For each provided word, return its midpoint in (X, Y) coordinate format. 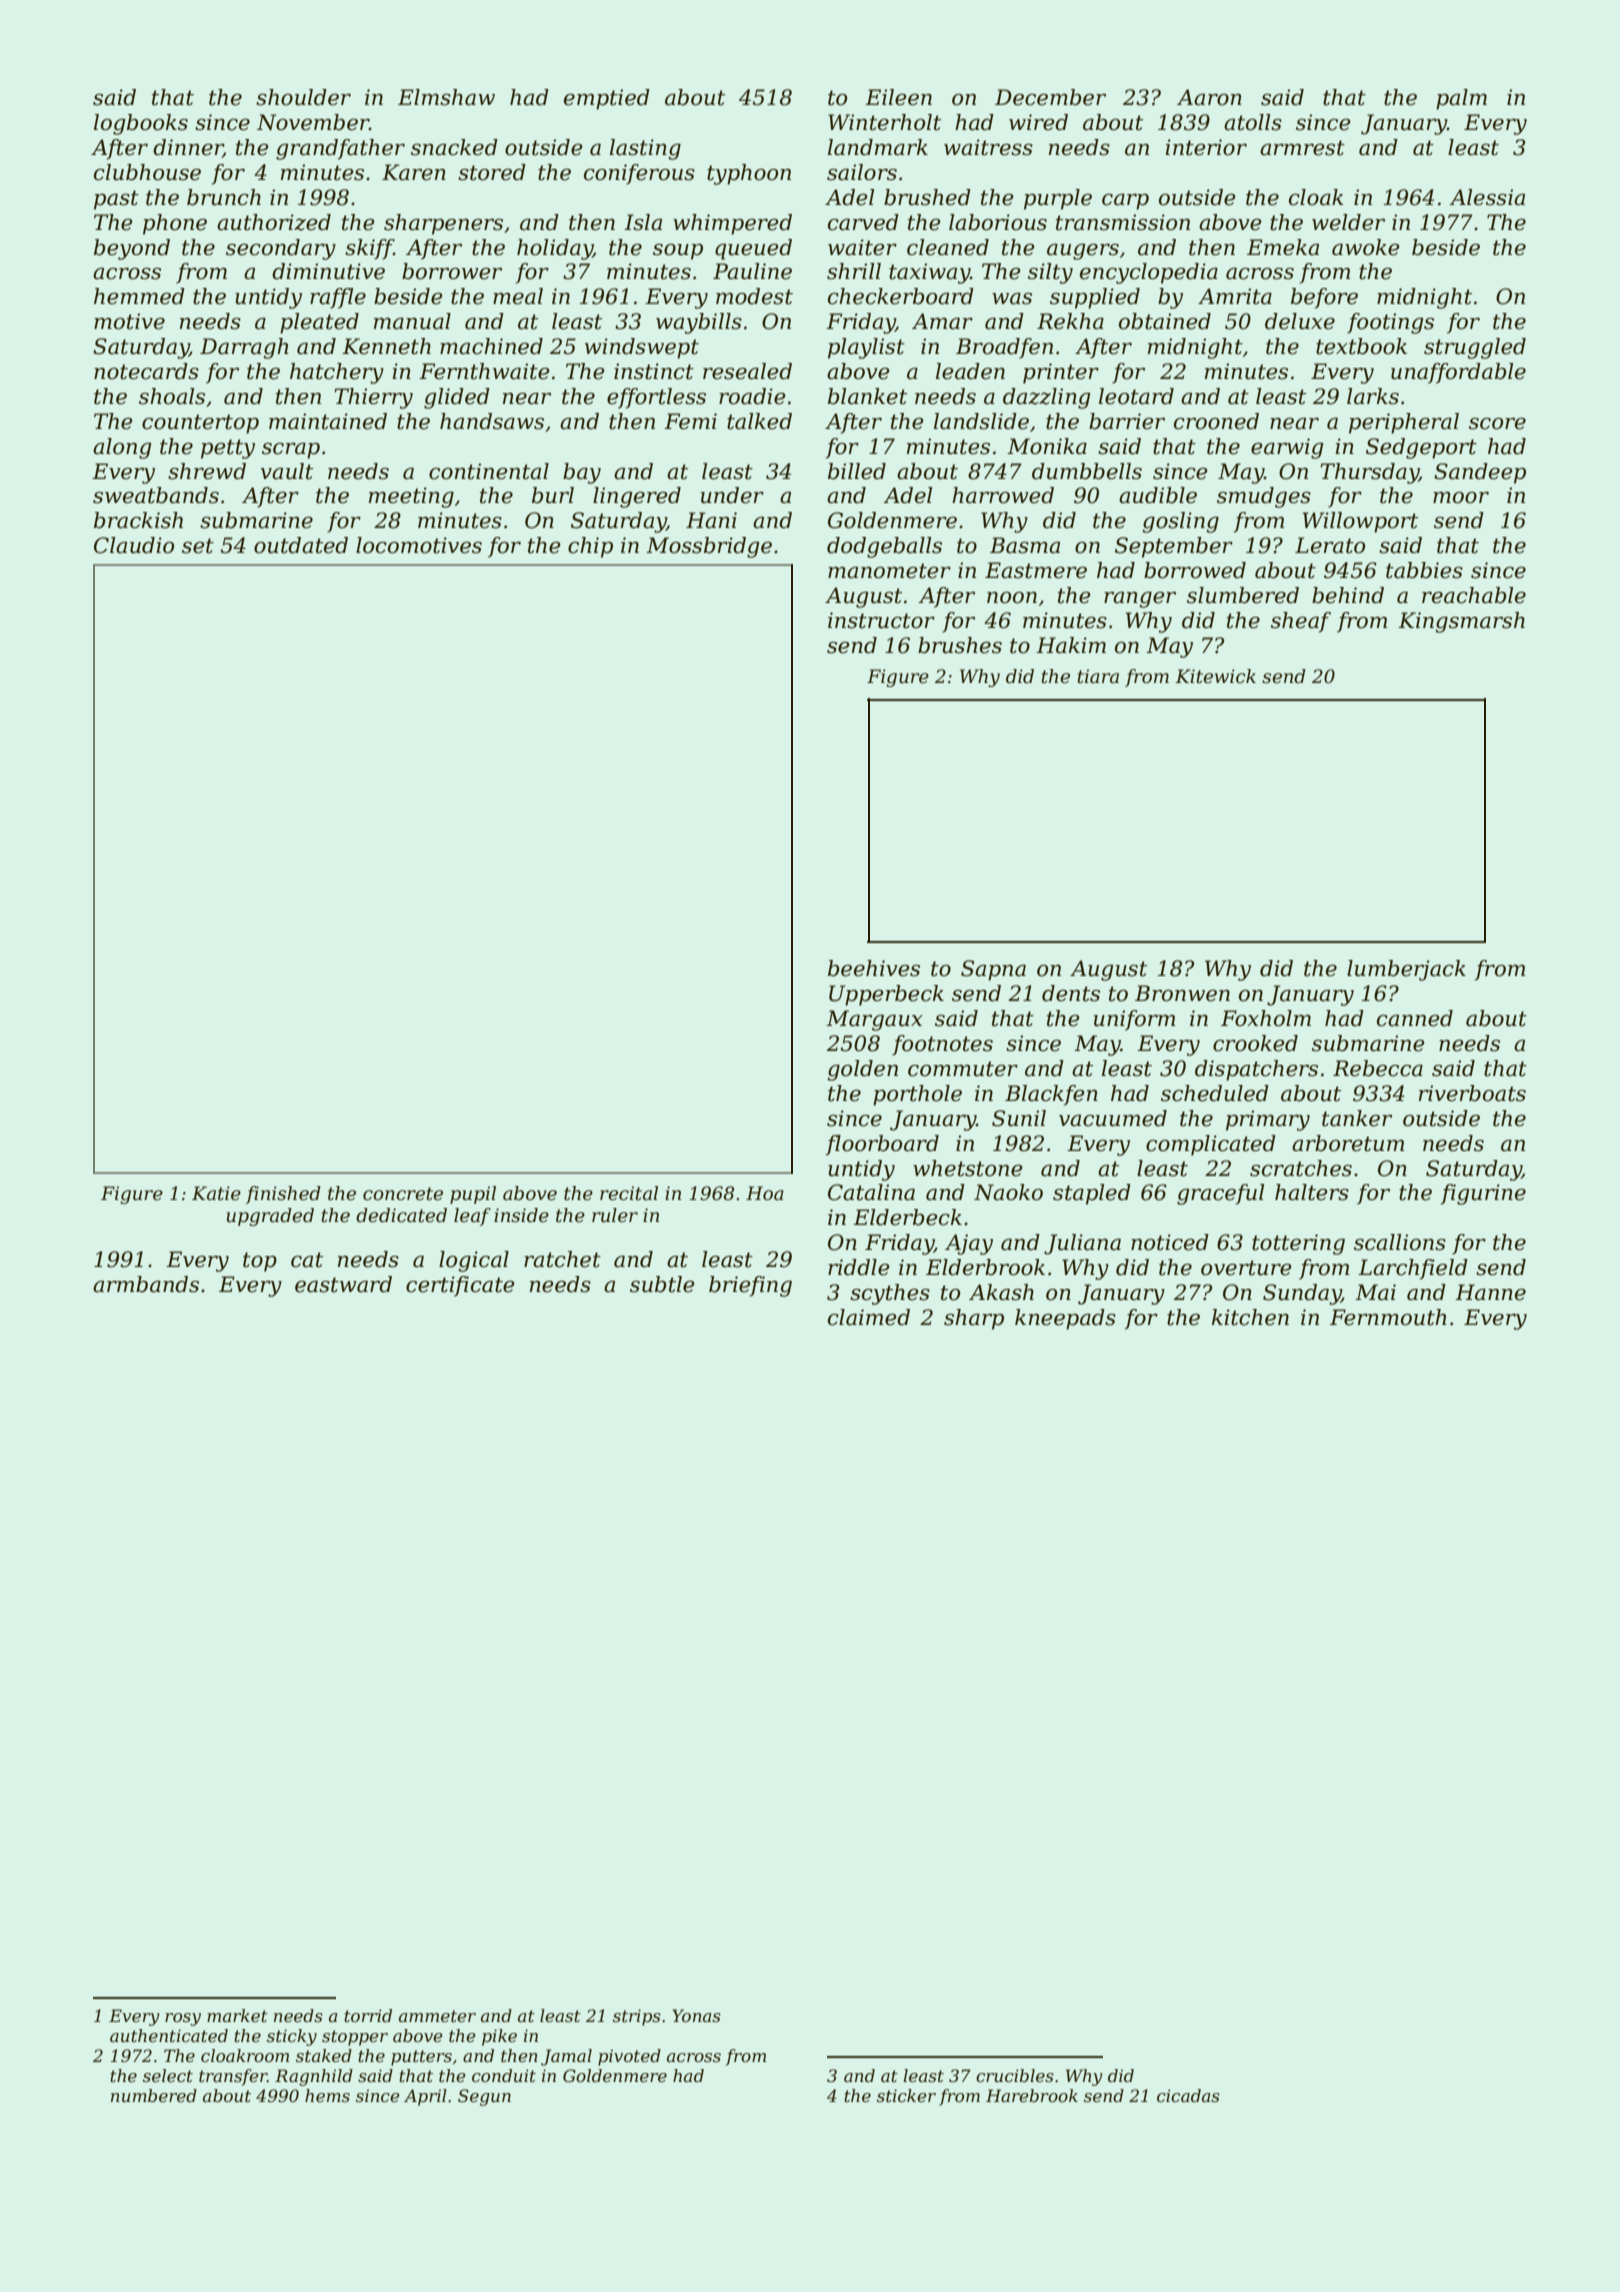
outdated (301, 545)
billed (857, 471)
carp (1125, 201)
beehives (874, 968)
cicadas (1188, 2095)
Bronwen (1182, 993)
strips (637, 2017)
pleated (319, 323)
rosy (183, 2019)
